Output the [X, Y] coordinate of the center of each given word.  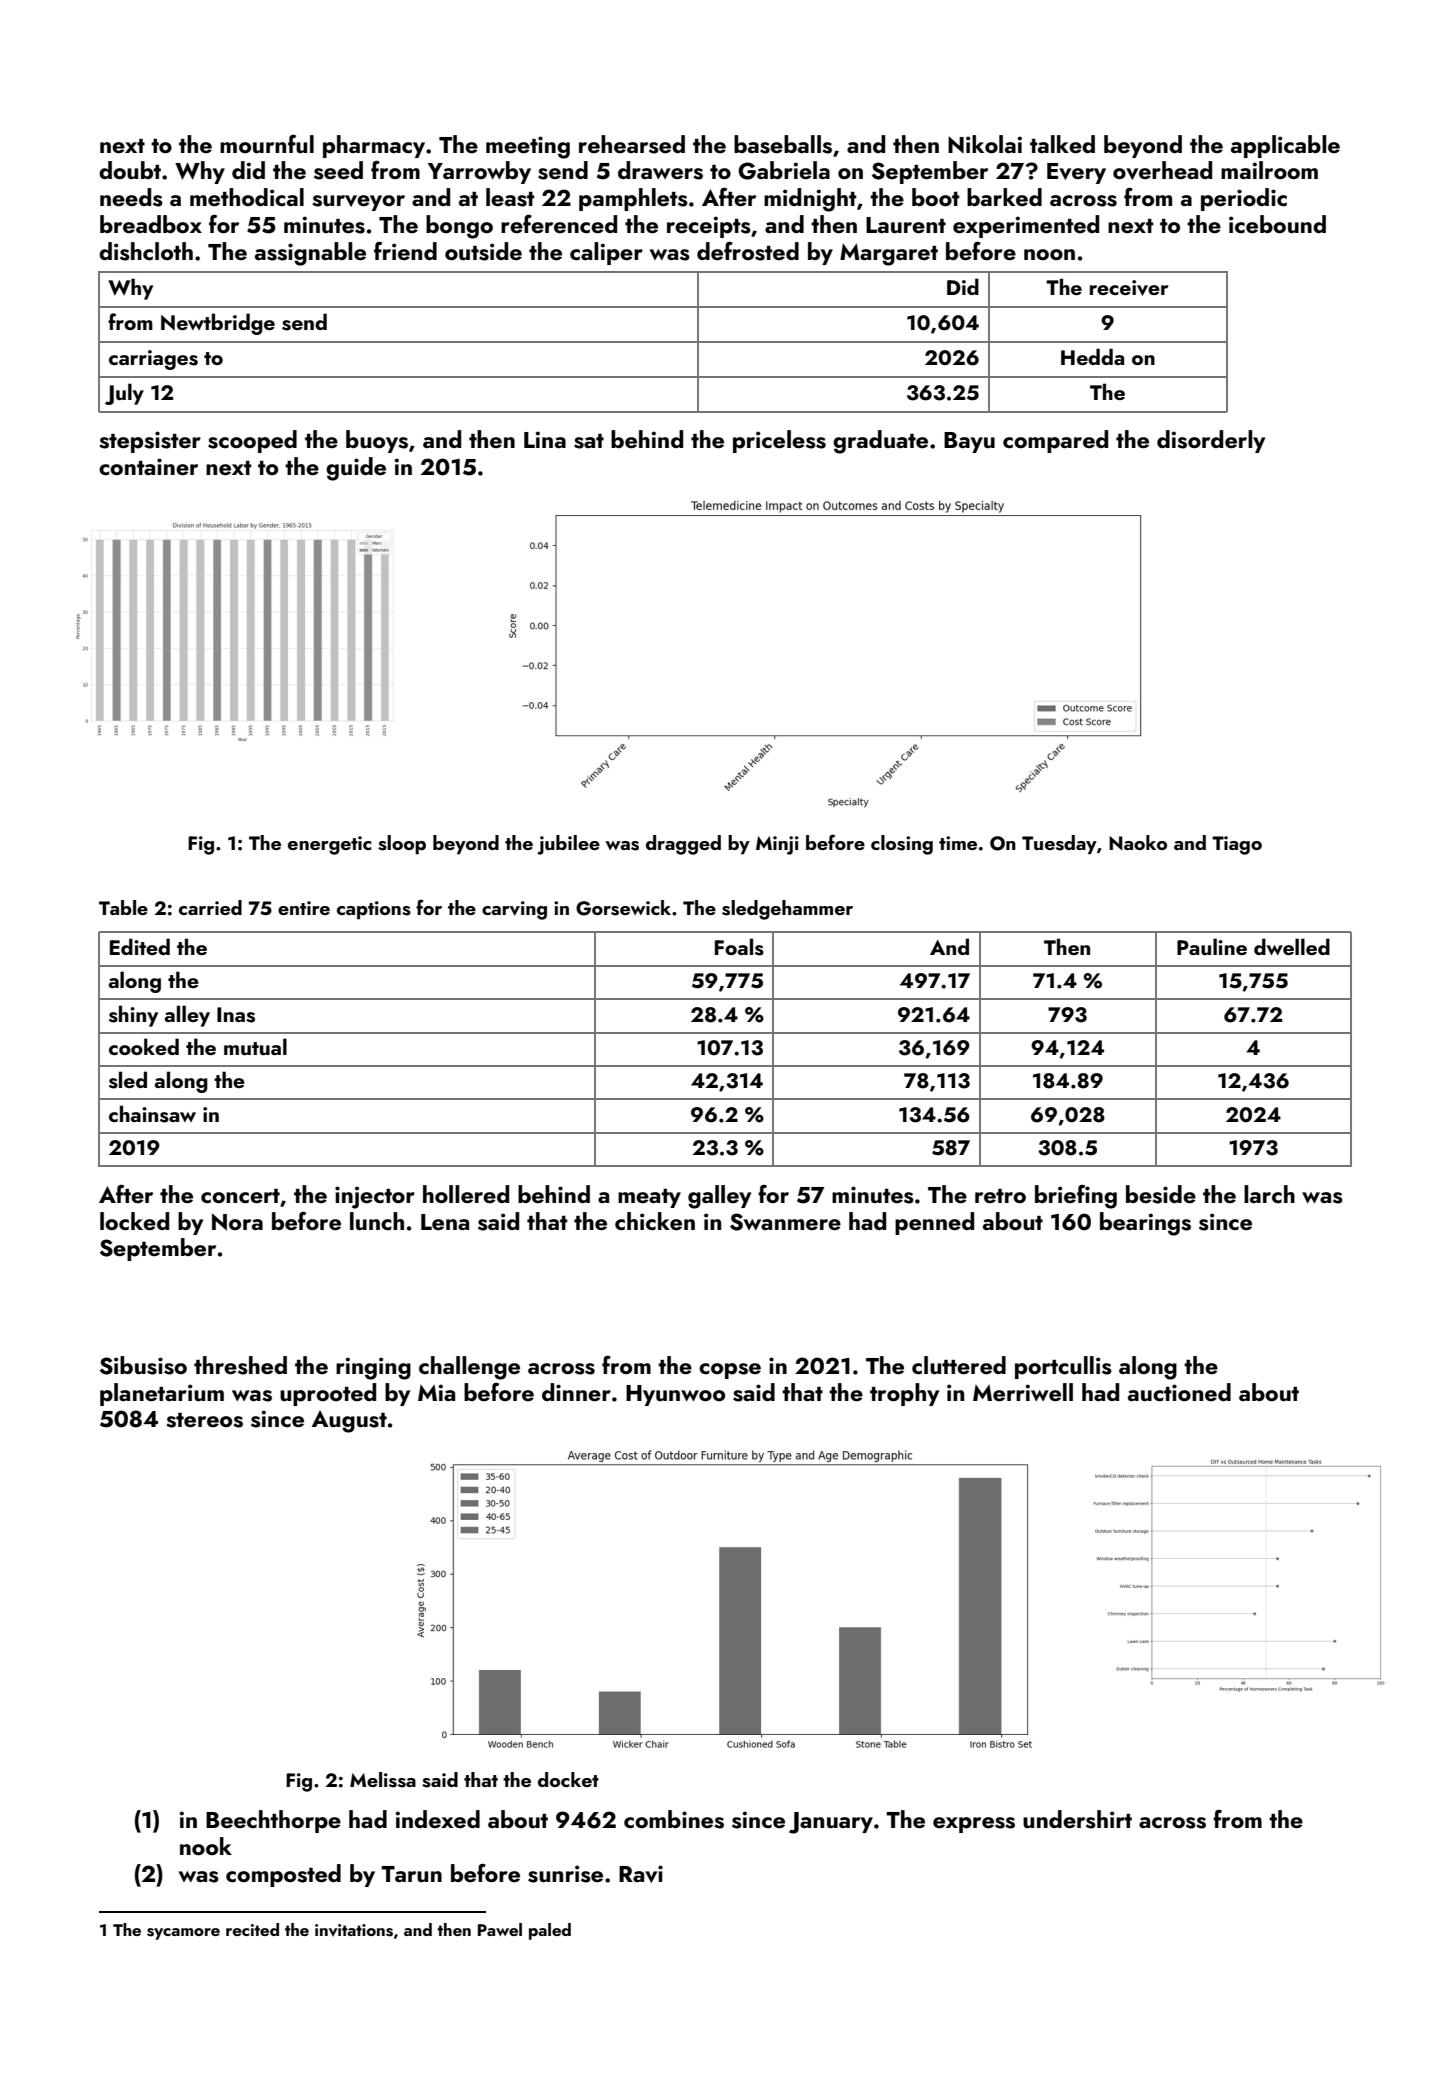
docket [568, 1779]
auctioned [1179, 1392]
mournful [267, 144]
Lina [545, 439]
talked [1062, 144]
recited [252, 1929]
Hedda [1092, 356]
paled [550, 1931]
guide [356, 469]
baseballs [783, 144]
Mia [436, 1392]
